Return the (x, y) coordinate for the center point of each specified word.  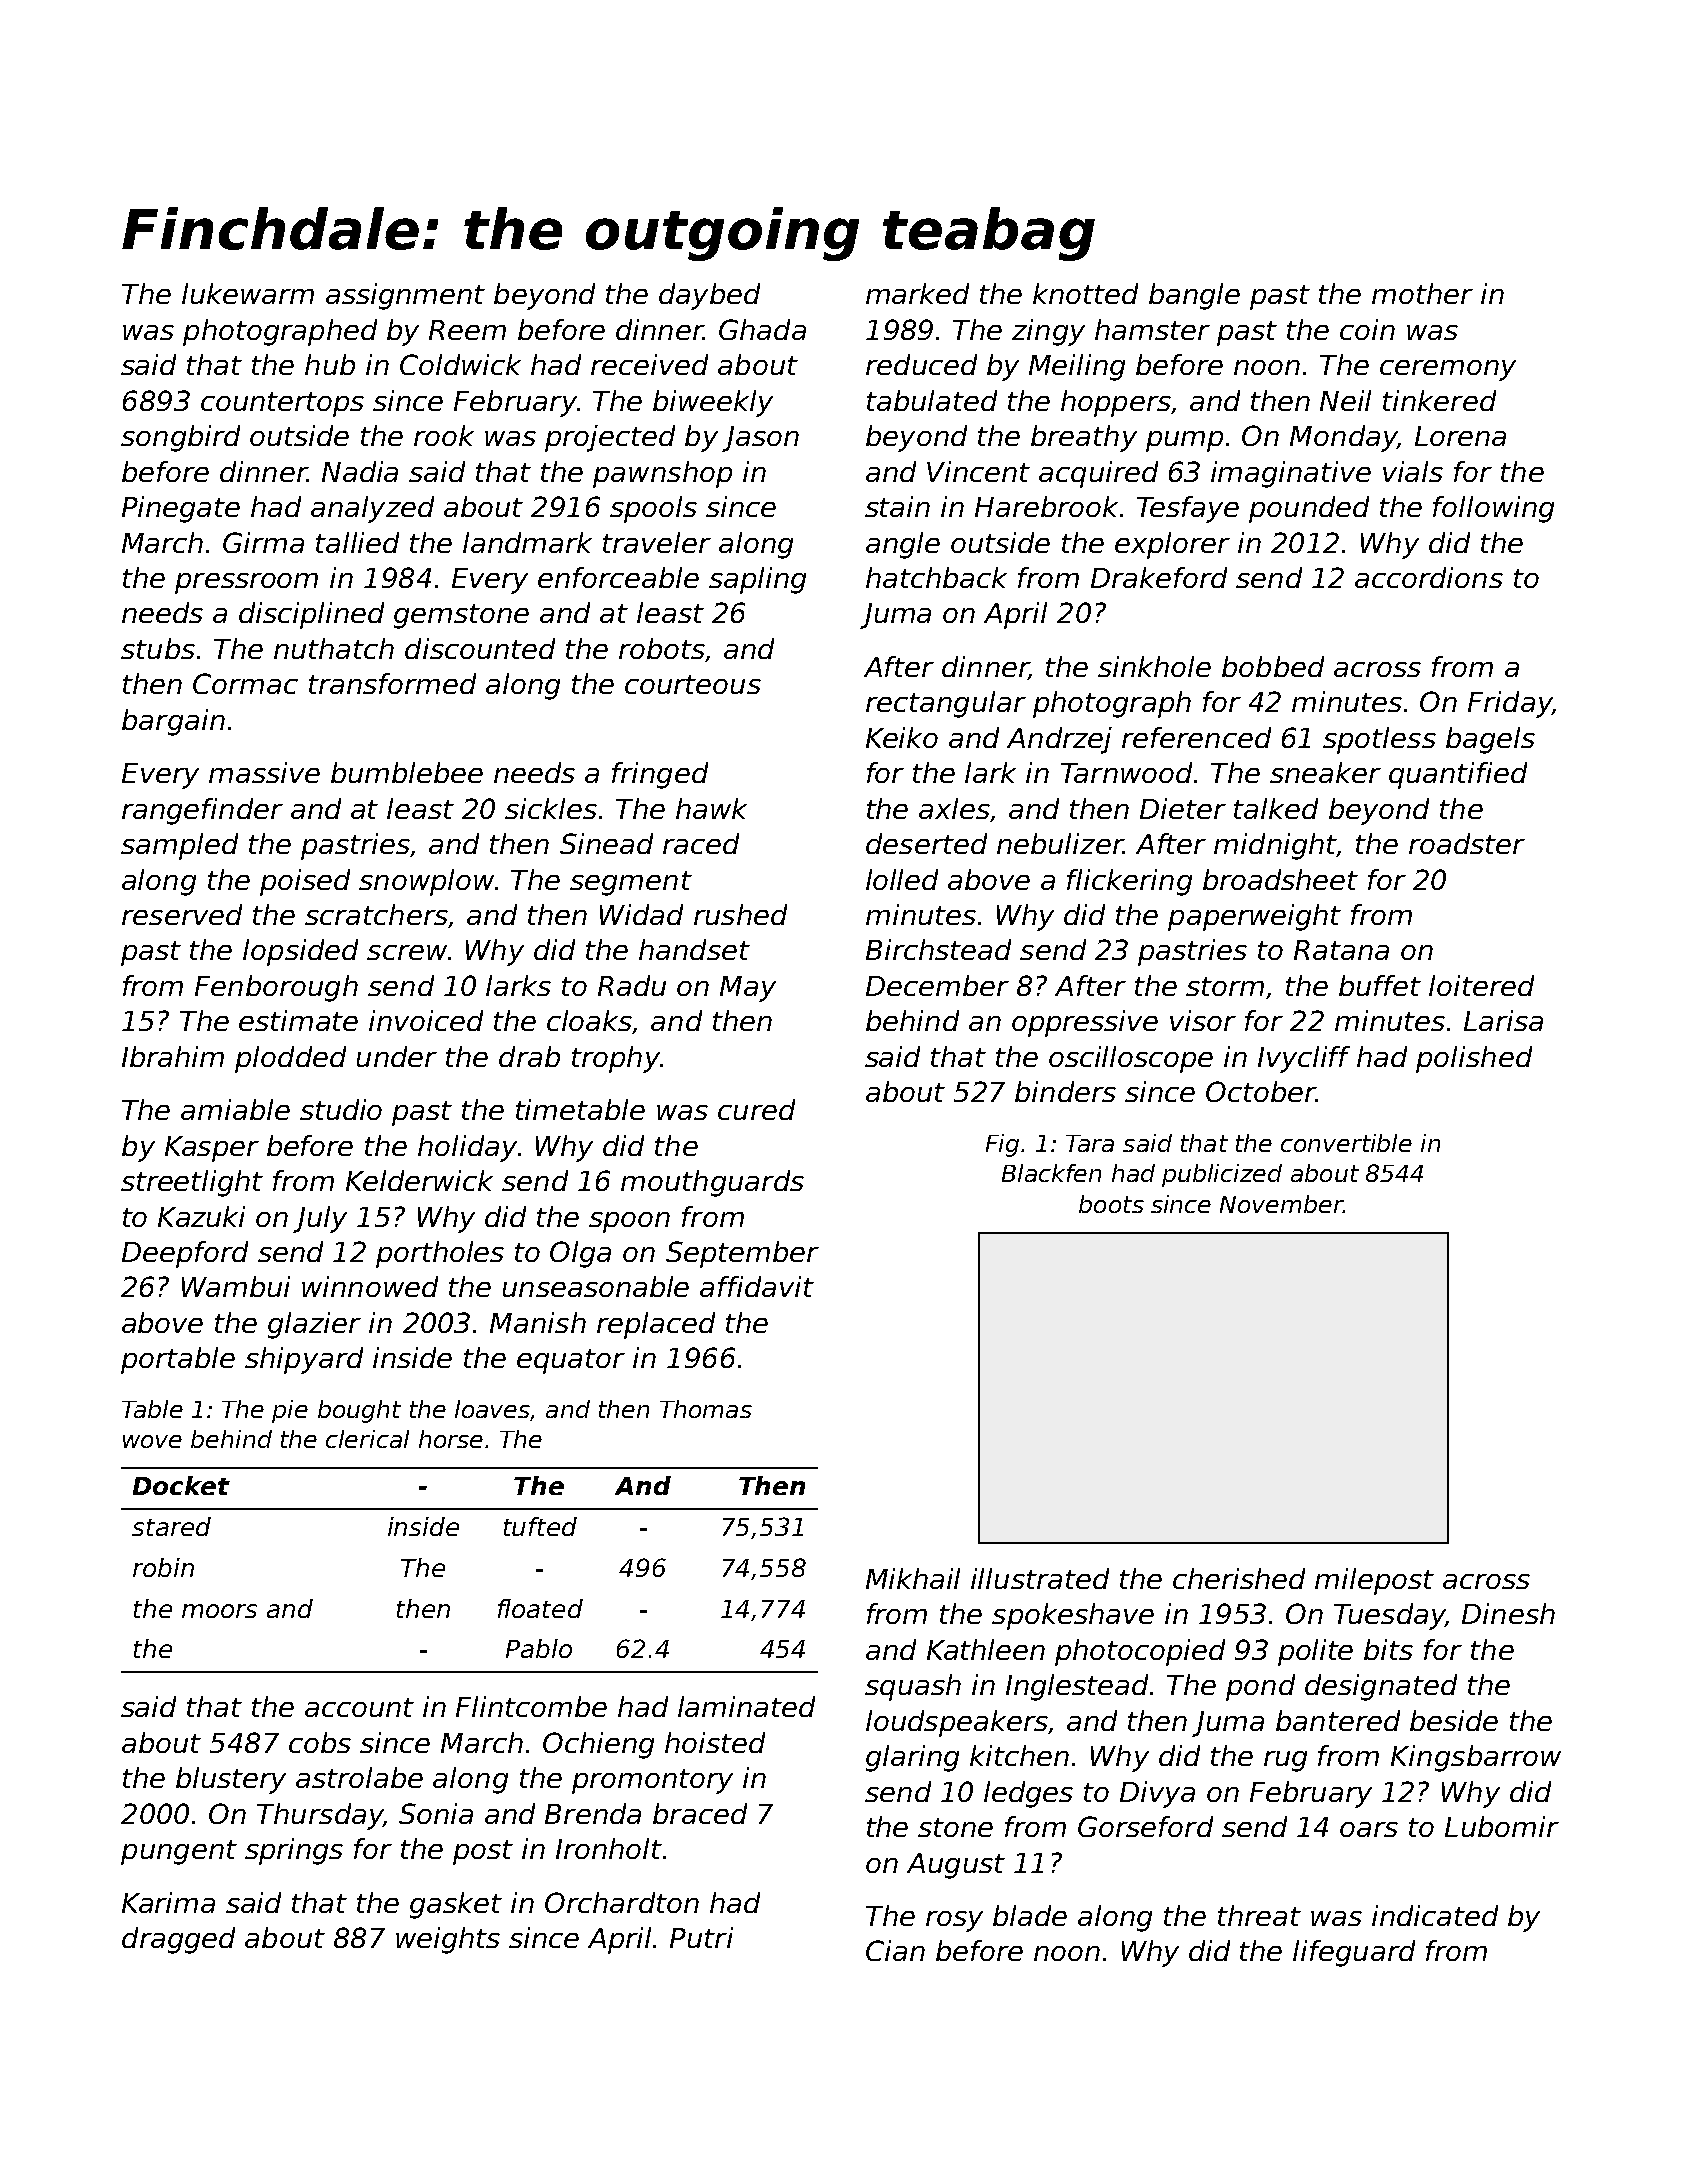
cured (756, 1109)
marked (917, 293)
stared (171, 1526)
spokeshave (1073, 1616)
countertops (282, 404)
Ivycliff (1304, 1059)
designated (1381, 1687)
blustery (231, 1780)
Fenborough (276, 988)
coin (1367, 329)
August (956, 1866)
